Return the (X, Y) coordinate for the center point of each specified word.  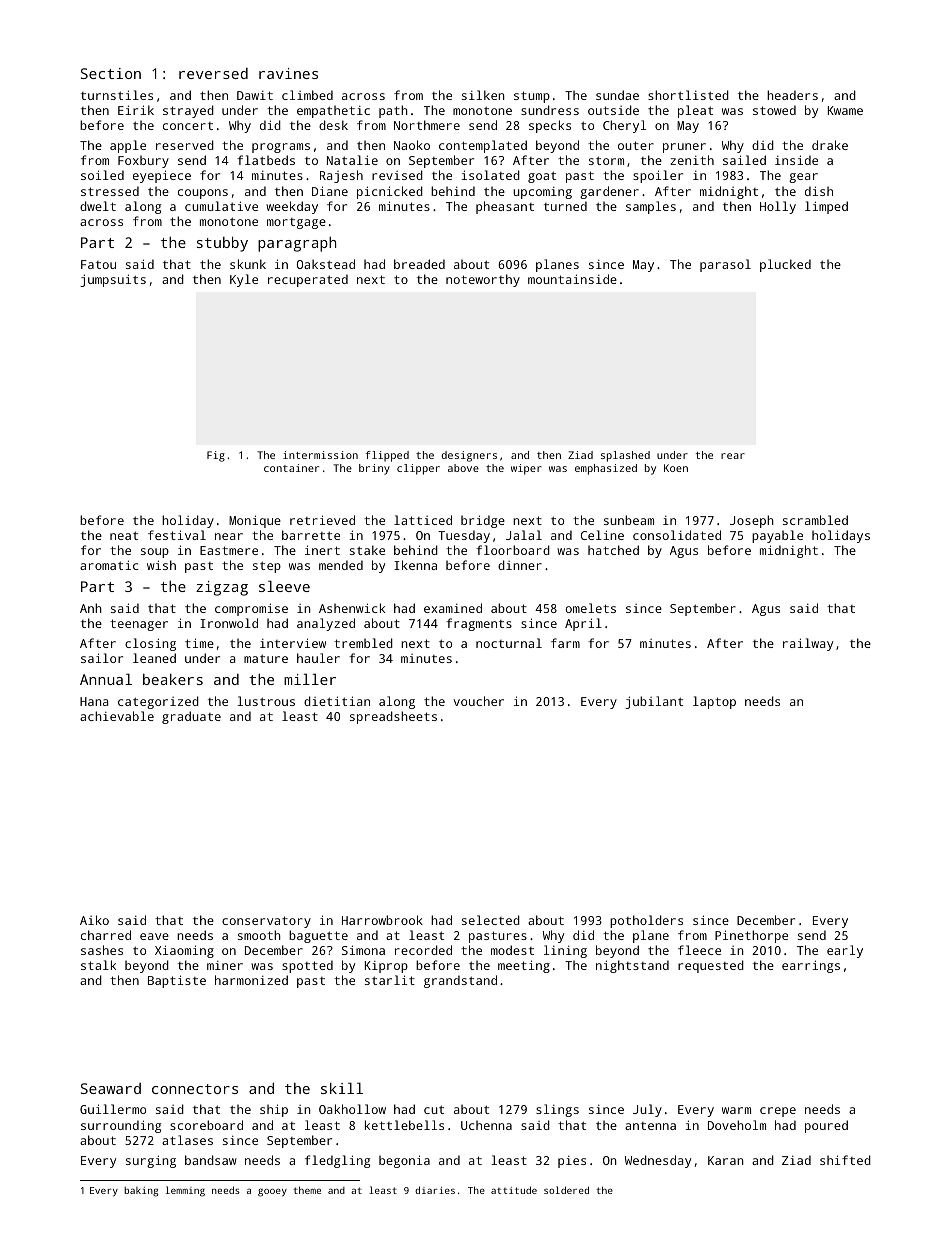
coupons (203, 194)
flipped (387, 456)
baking (141, 1192)
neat (124, 535)
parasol (725, 265)
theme (307, 1190)
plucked (785, 265)
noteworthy (483, 280)
